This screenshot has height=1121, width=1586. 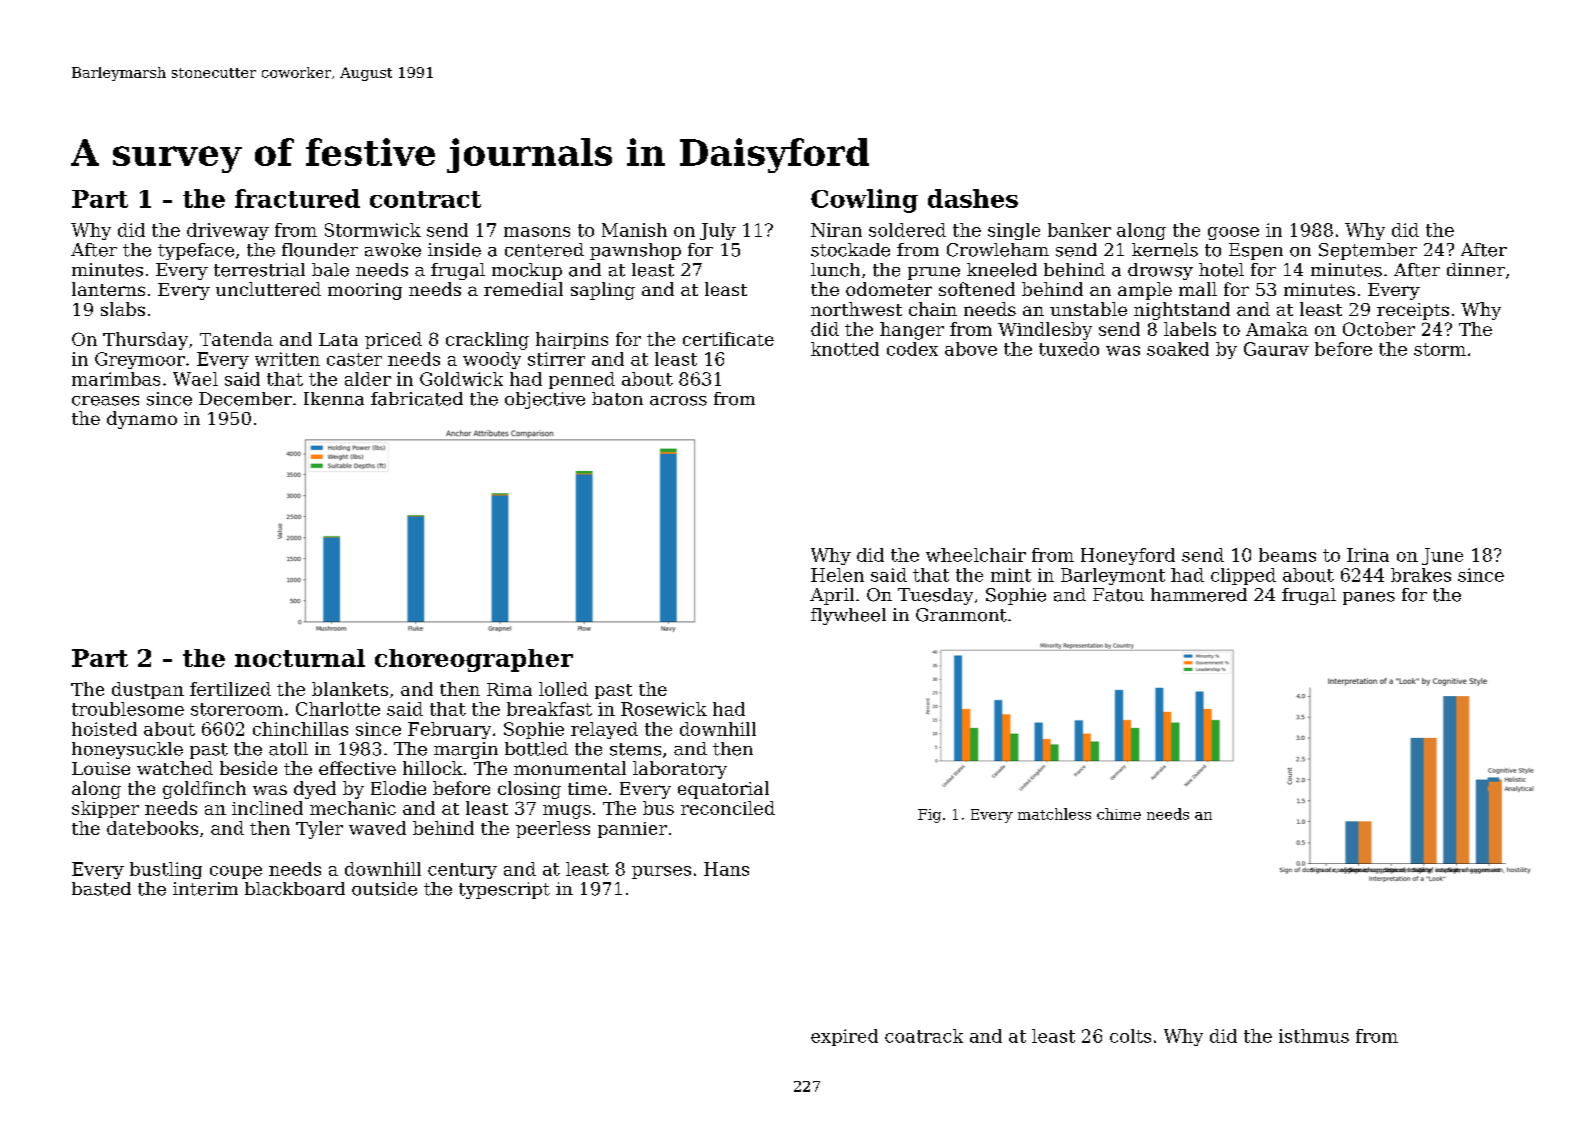 I want to click on penned, so click(x=582, y=380).
